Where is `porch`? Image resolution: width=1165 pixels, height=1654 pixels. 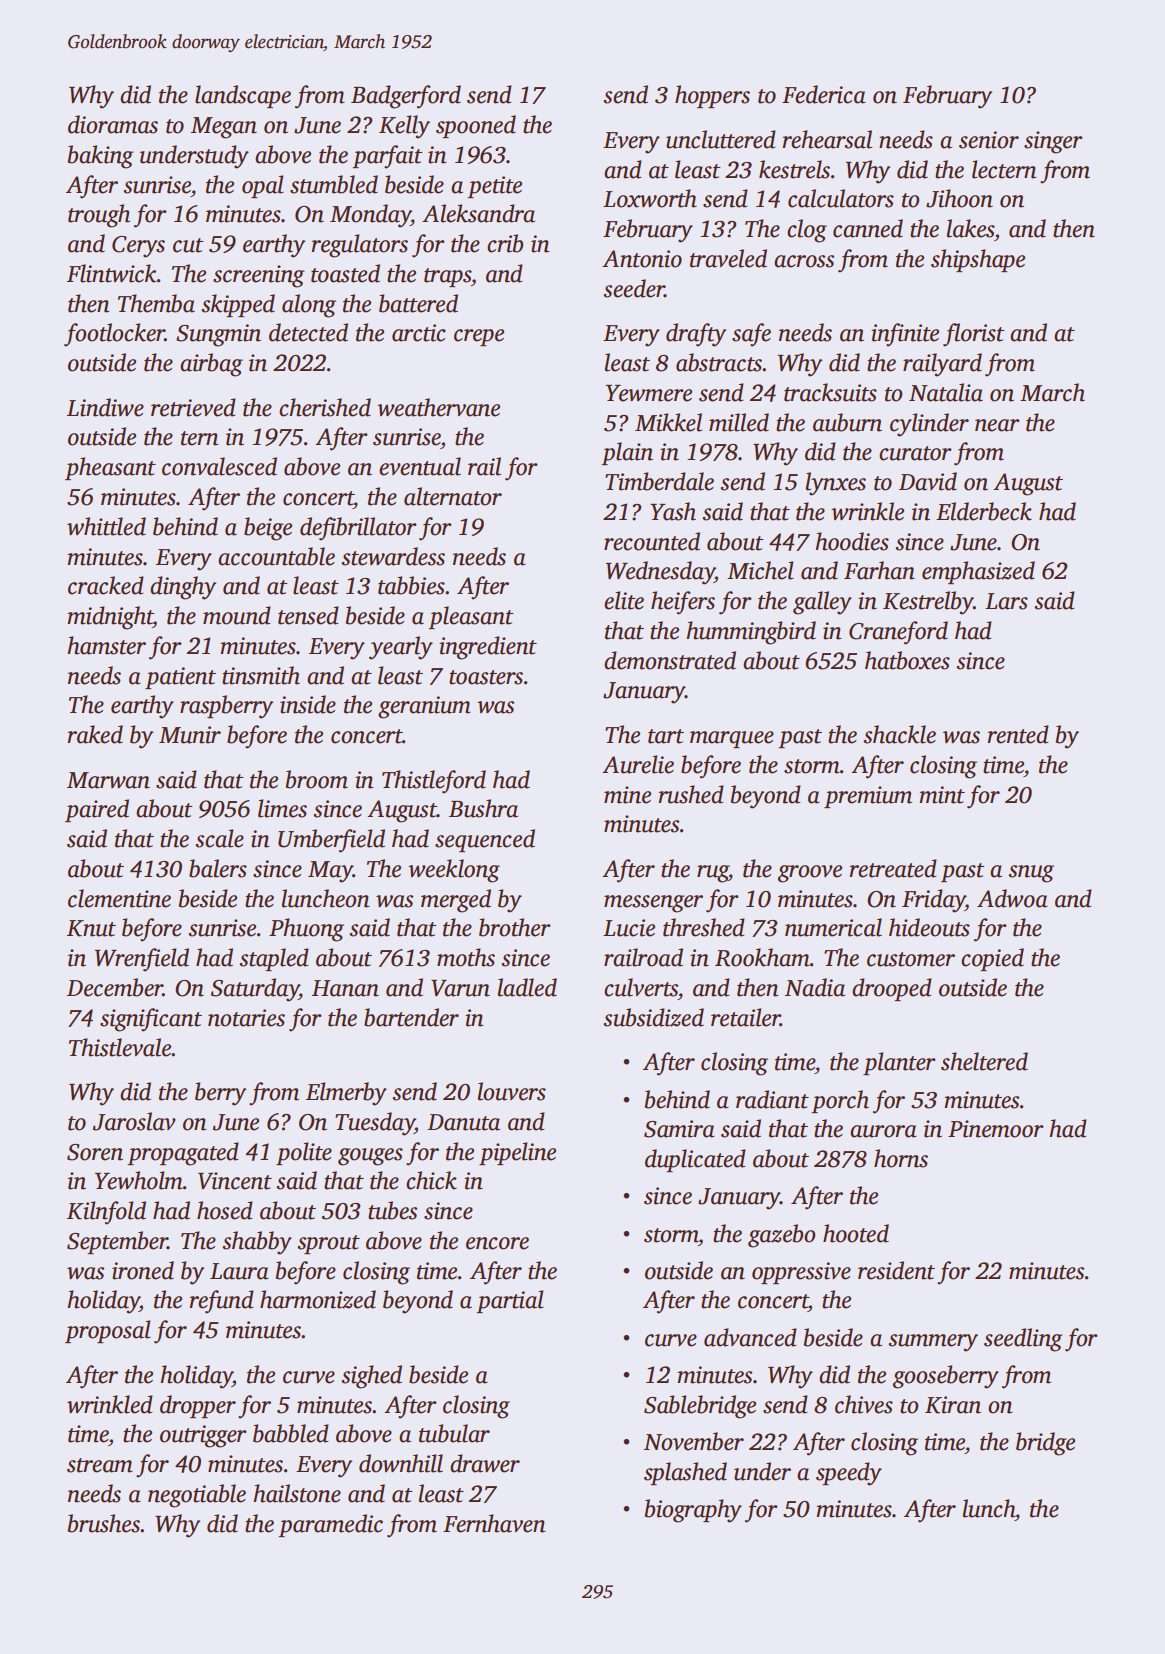
porch is located at coordinates (840, 1101).
